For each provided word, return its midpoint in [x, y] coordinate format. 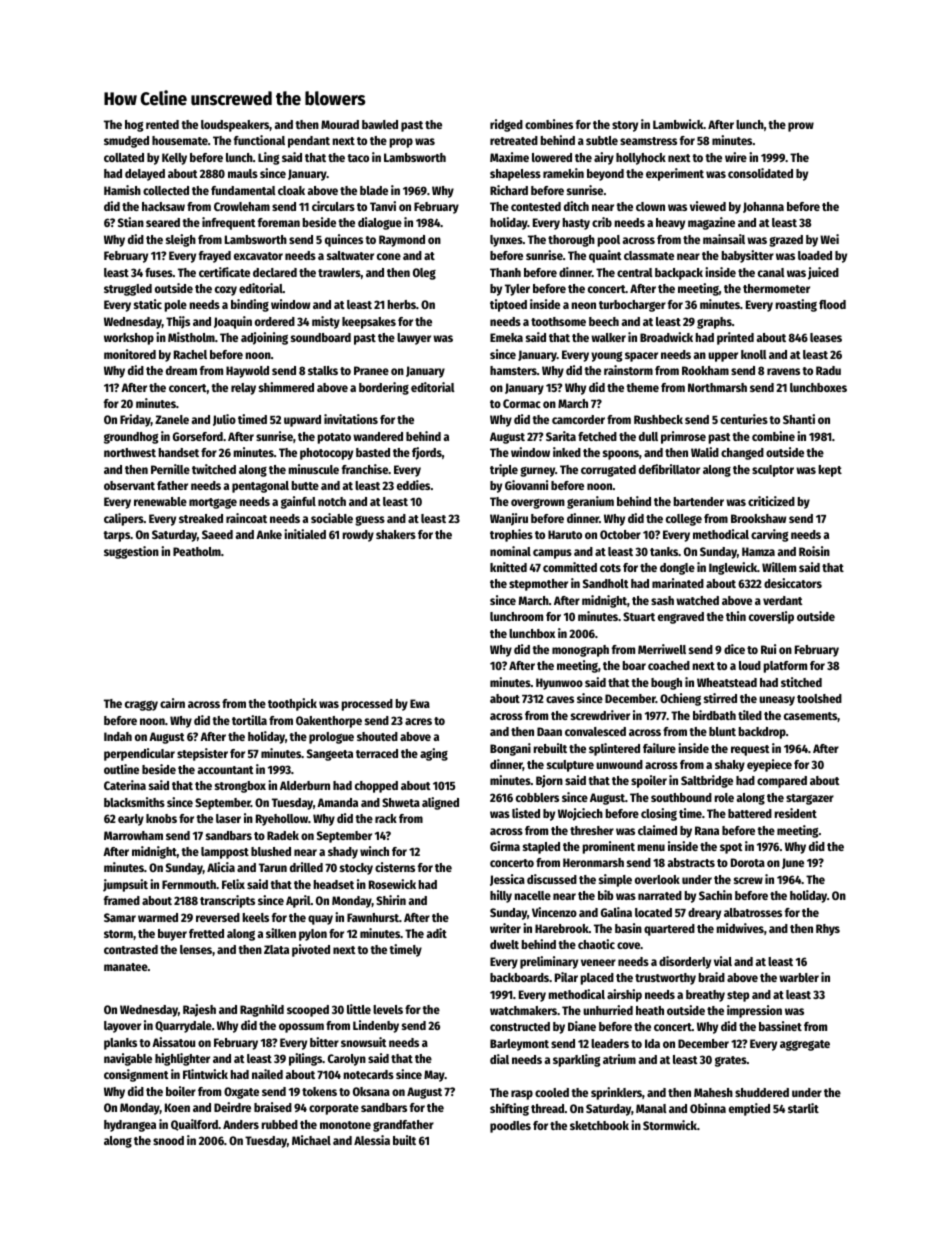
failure [659, 748]
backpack [679, 274]
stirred [720, 698]
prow [801, 127]
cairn [172, 703]
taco [358, 158]
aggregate [805, 1045]
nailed [267, 1074]
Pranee [371, 370]
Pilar [566, 977]
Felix [233, 884]
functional [259, 140]
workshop [129, 339]
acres [418, 721]
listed [526, 813]
